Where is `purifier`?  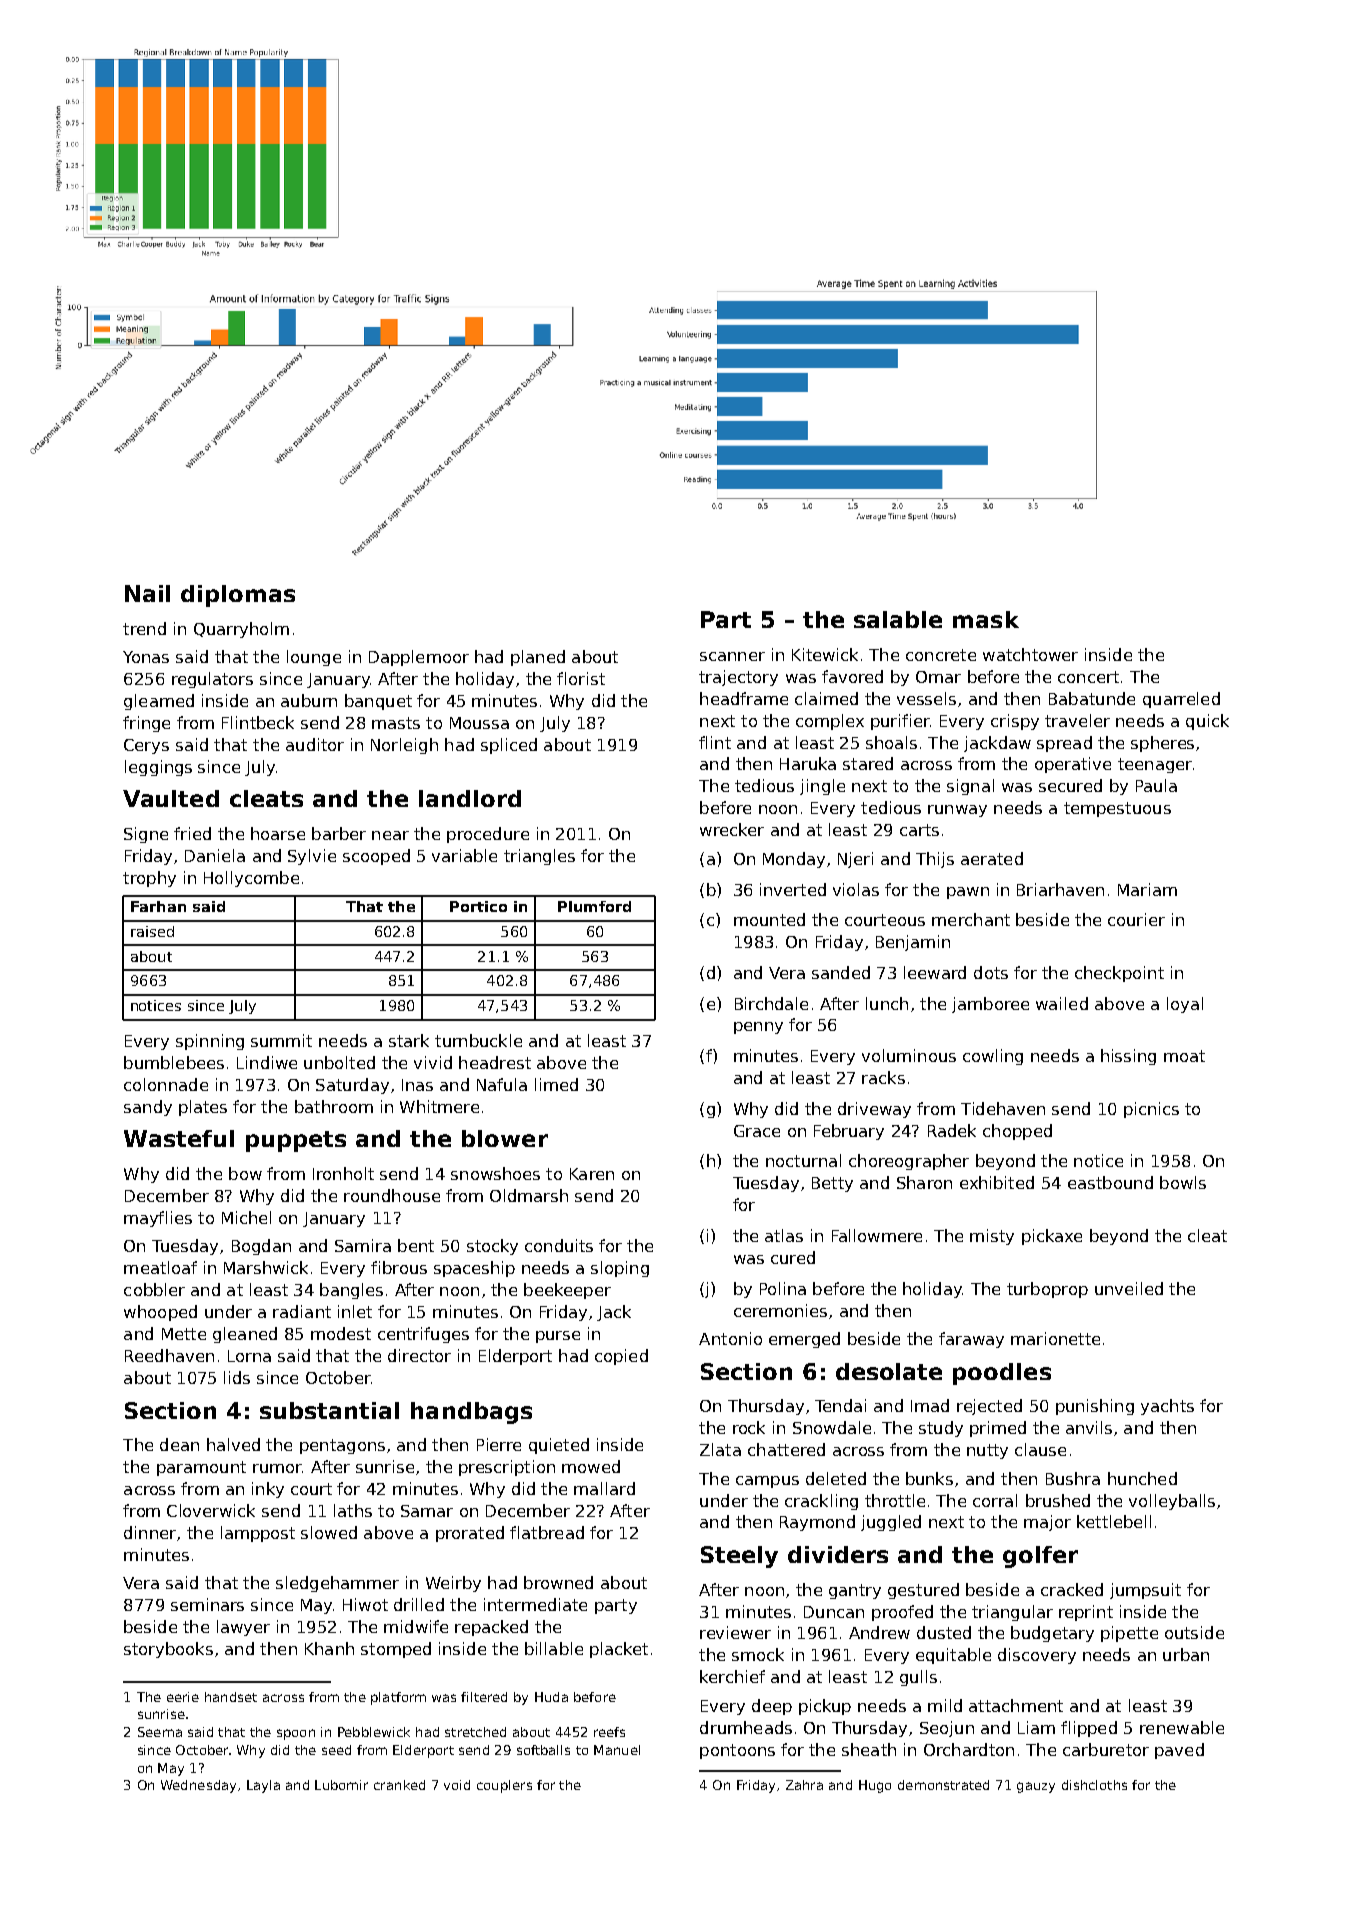 purifier is located at coordinates (900, 722).
